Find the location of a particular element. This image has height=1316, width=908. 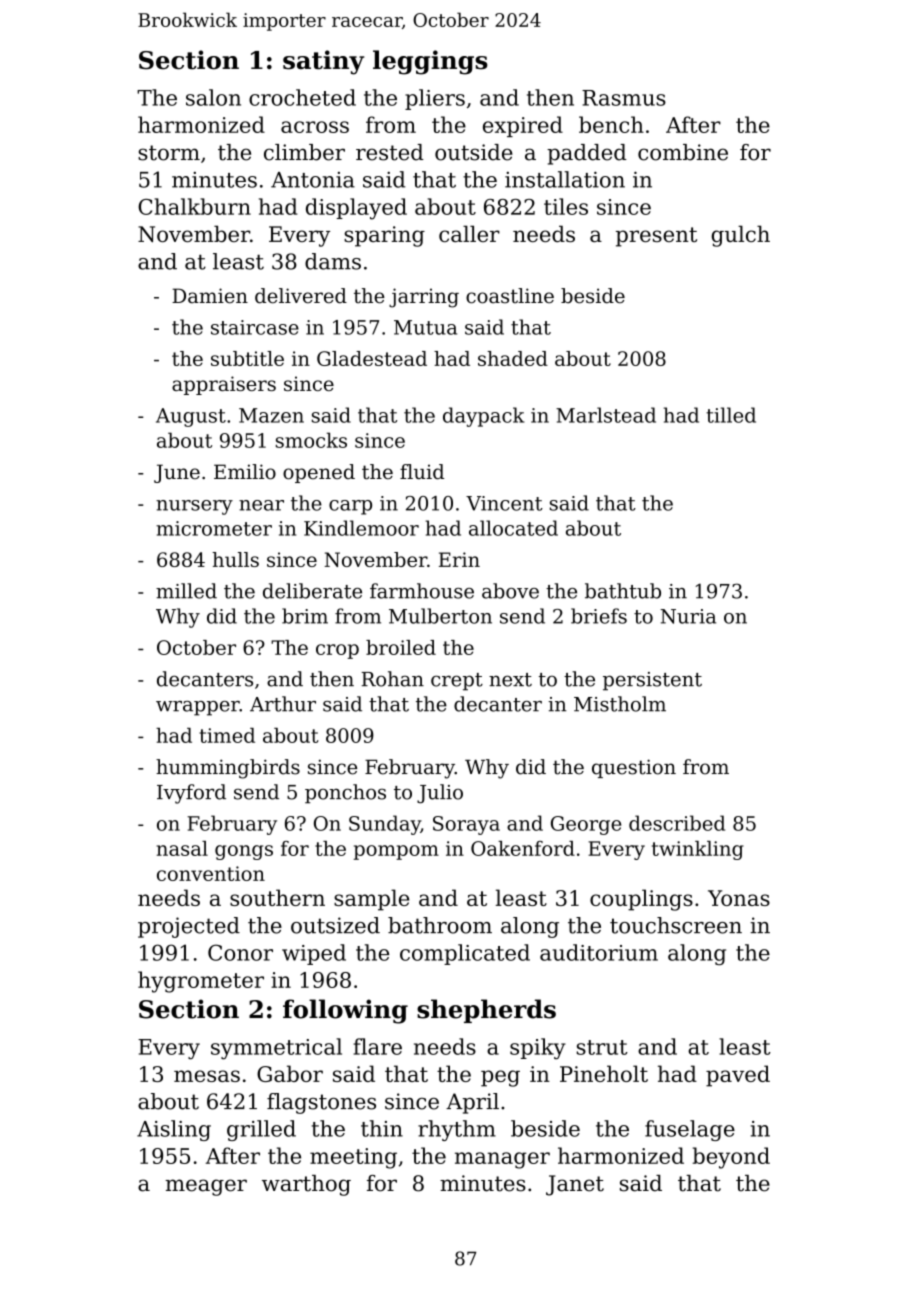

Julio is located at coordinates (440, 794).
